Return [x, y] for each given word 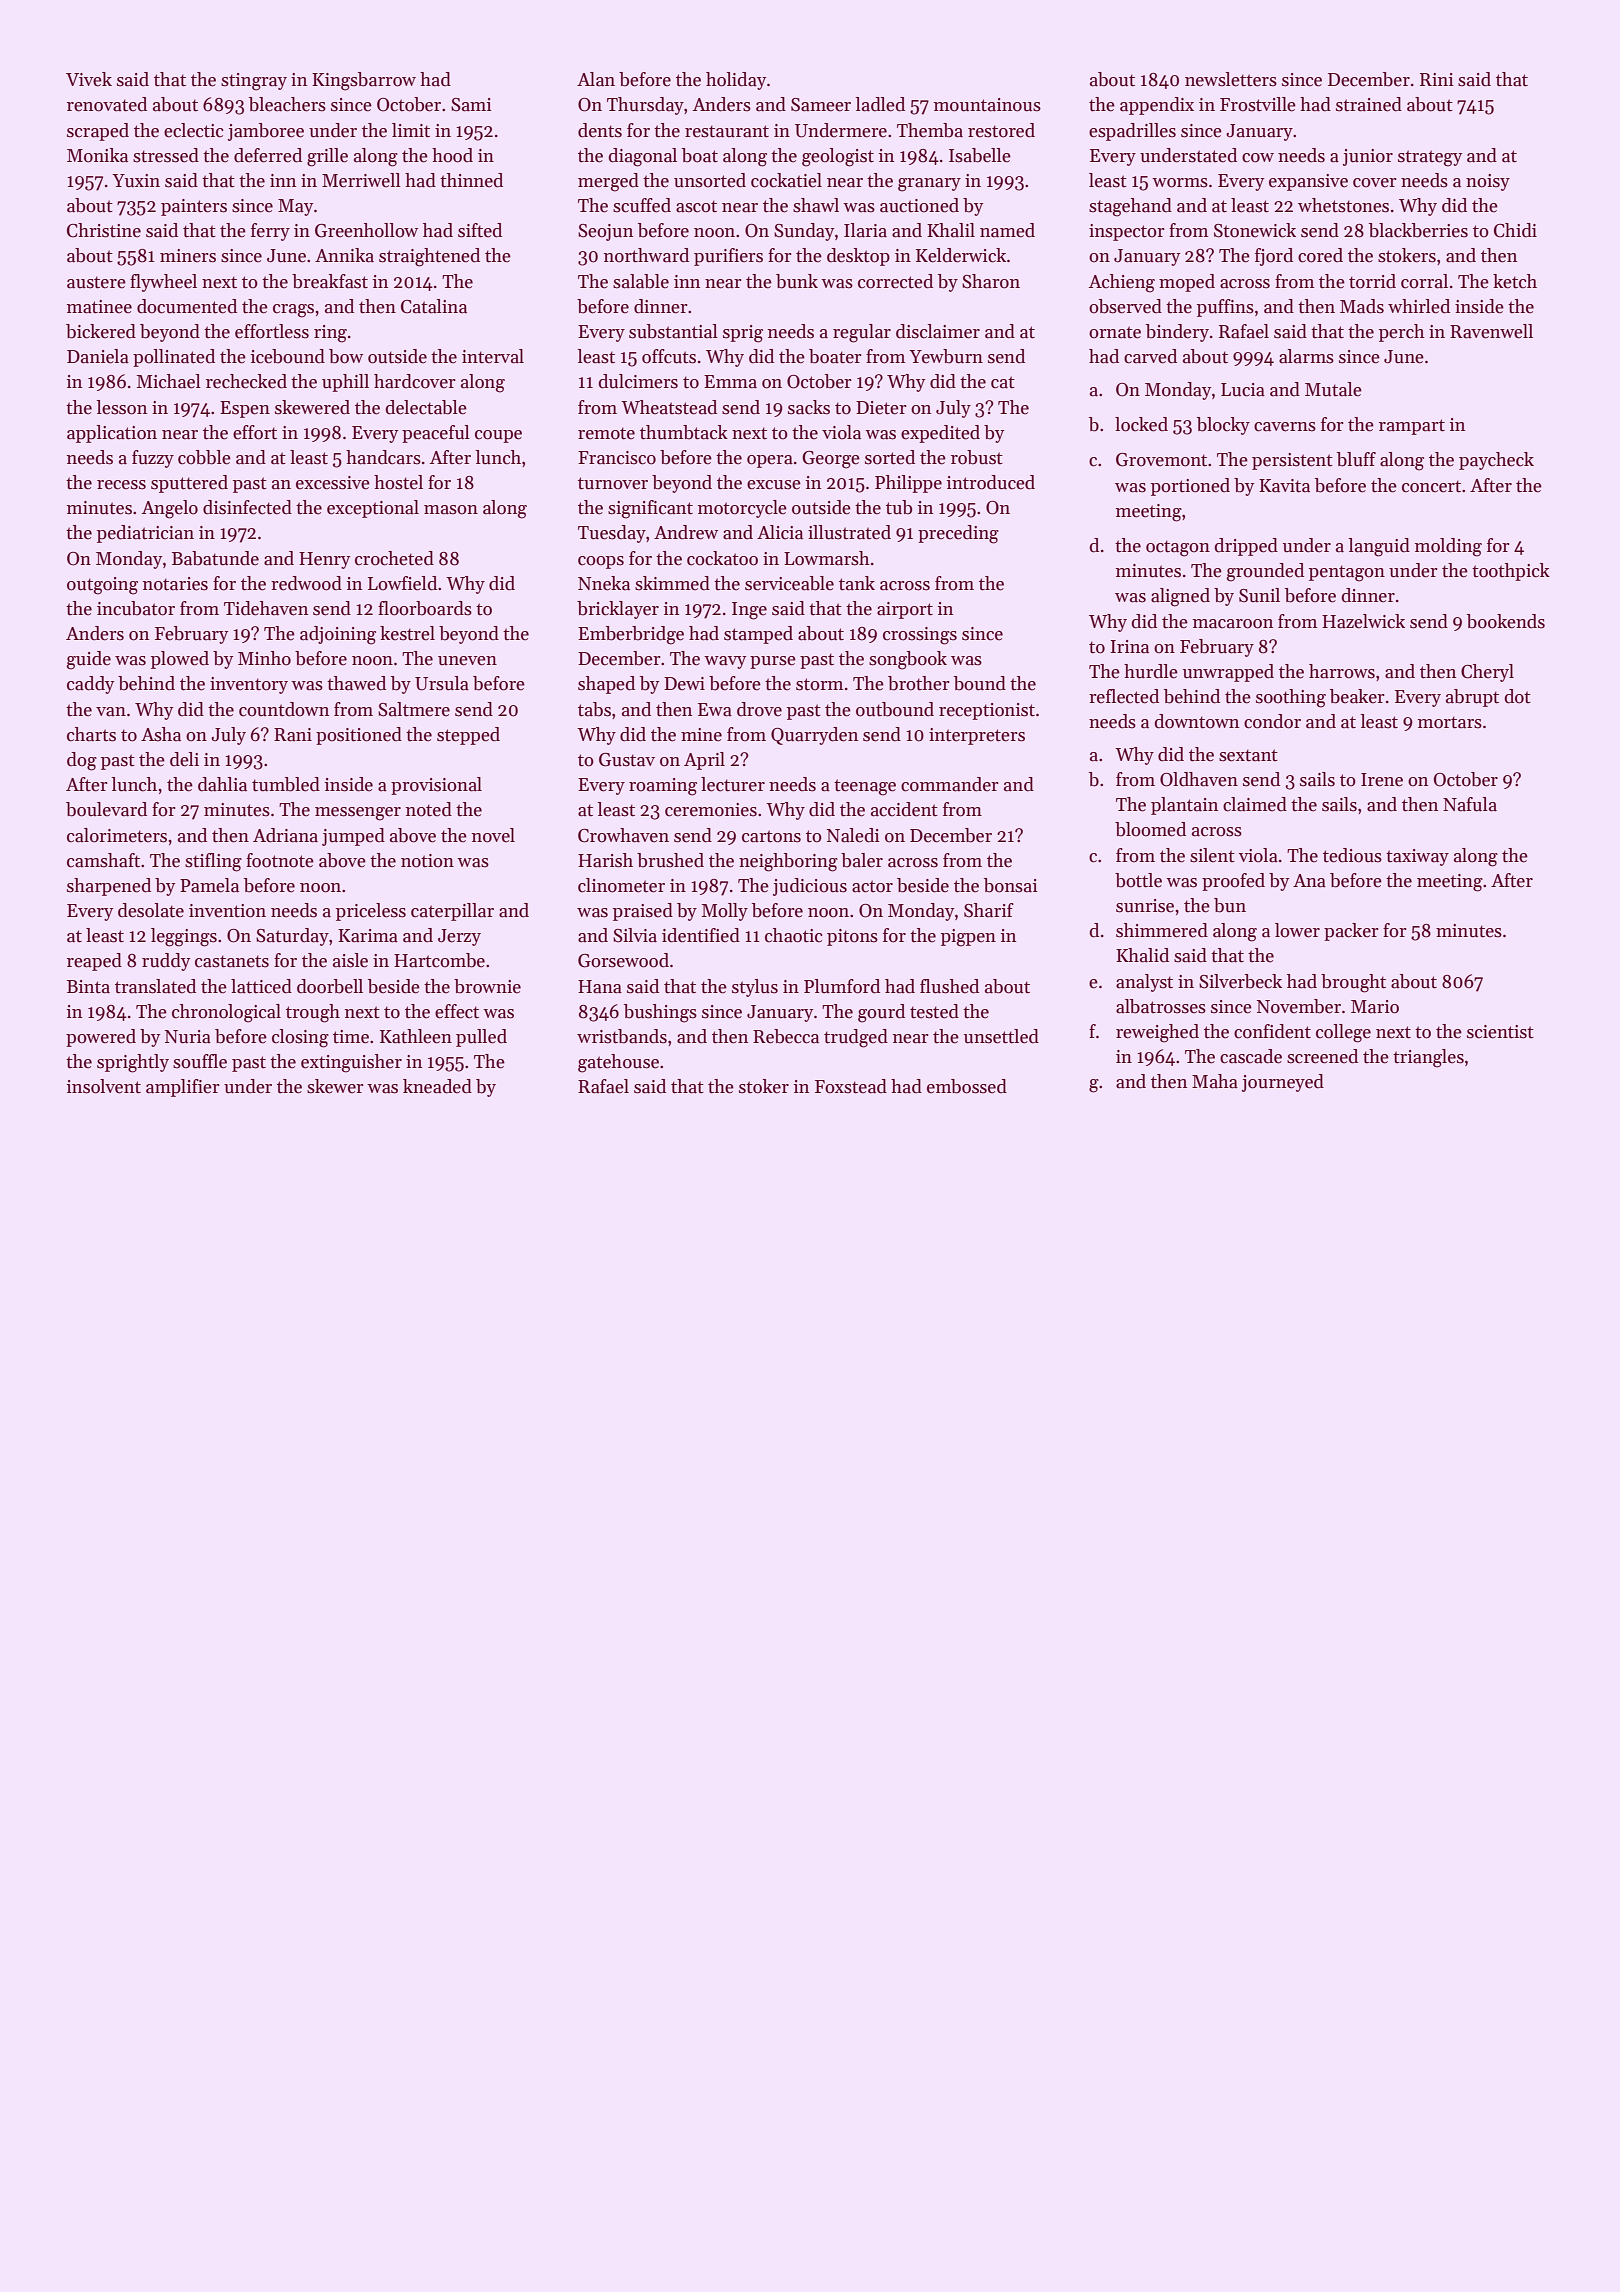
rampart [1412, 427]
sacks [809, 407]
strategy [1430, 158]
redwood [306, 583]
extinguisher [351, 1063]
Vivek [89, 79]
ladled [880, 104]
